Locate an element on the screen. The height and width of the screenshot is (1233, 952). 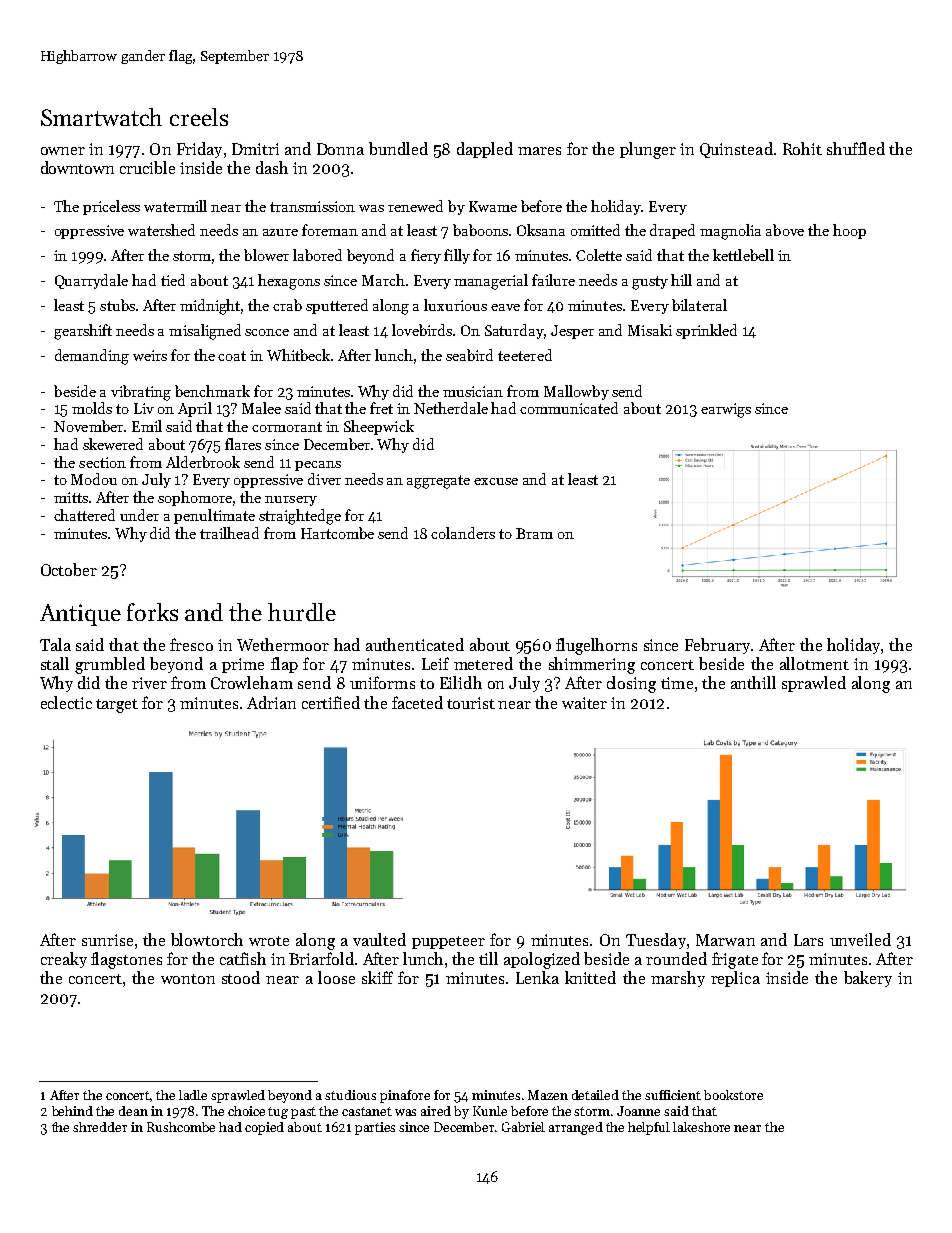
certified is located at coordinates (331, 702).
